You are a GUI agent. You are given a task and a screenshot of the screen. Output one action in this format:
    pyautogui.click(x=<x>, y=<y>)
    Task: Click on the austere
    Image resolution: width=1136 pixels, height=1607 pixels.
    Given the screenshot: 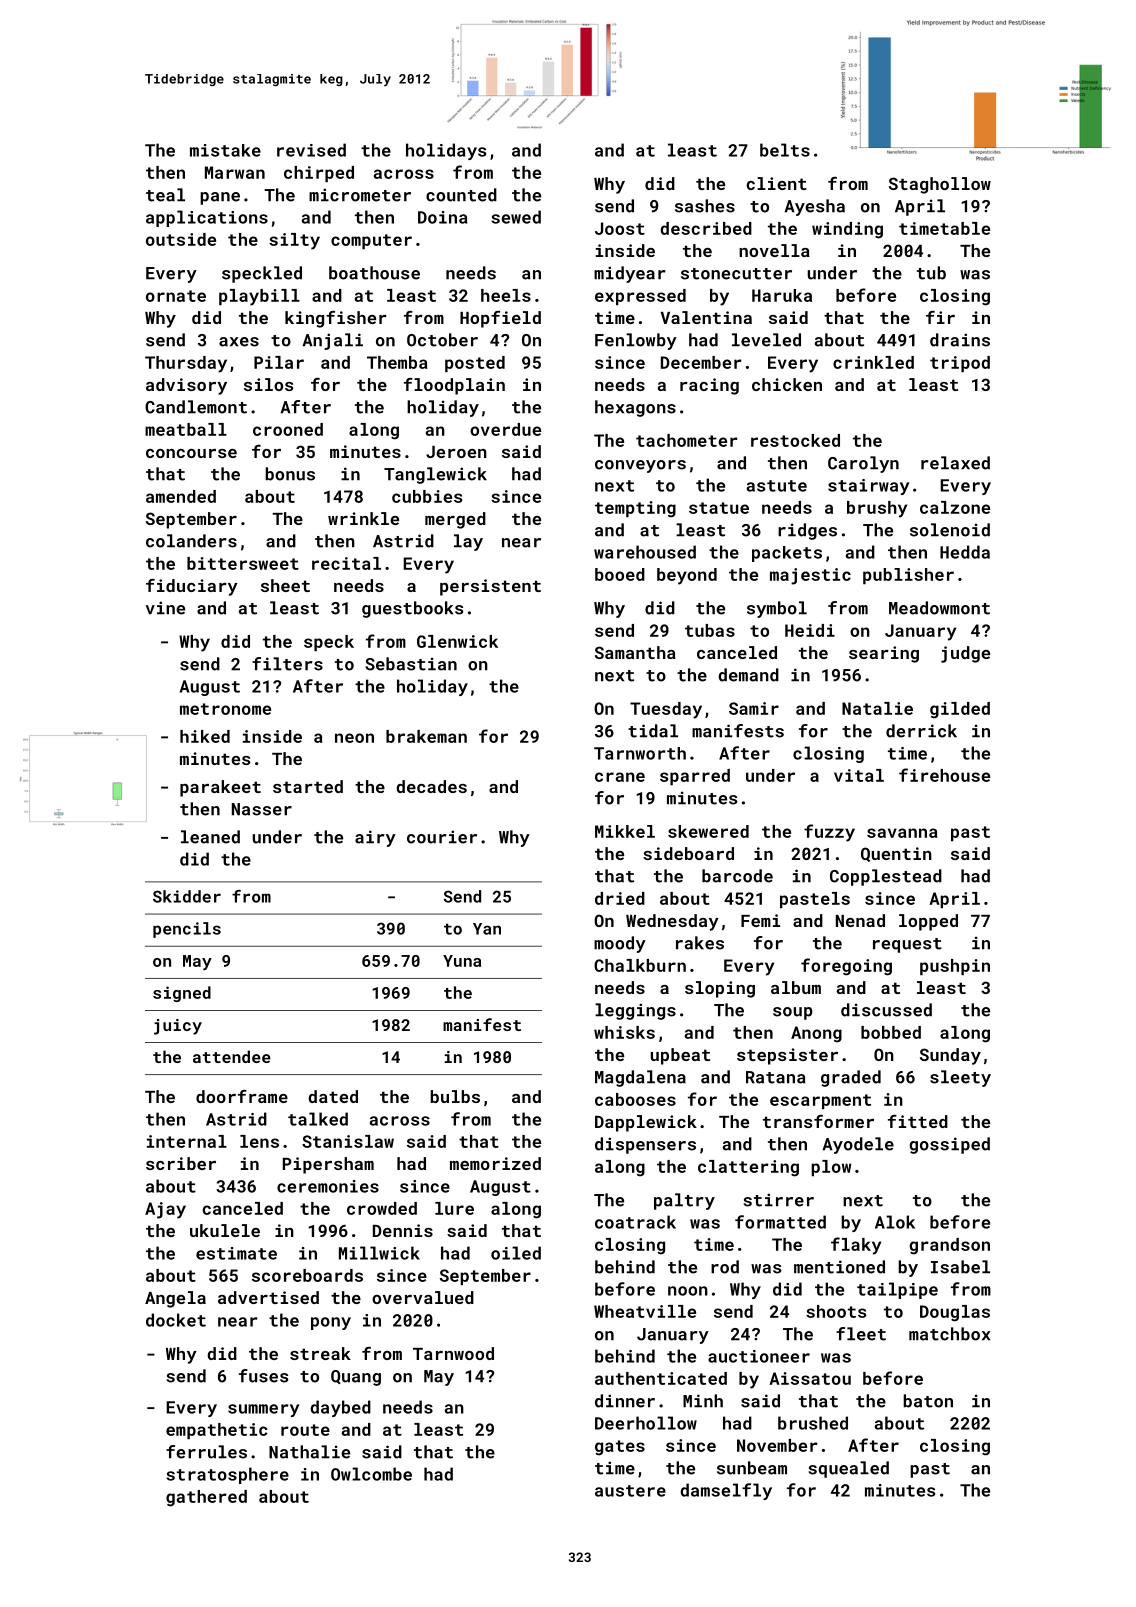 What is the action you would take?
    pyautogui.click(x=630, y=1491)
